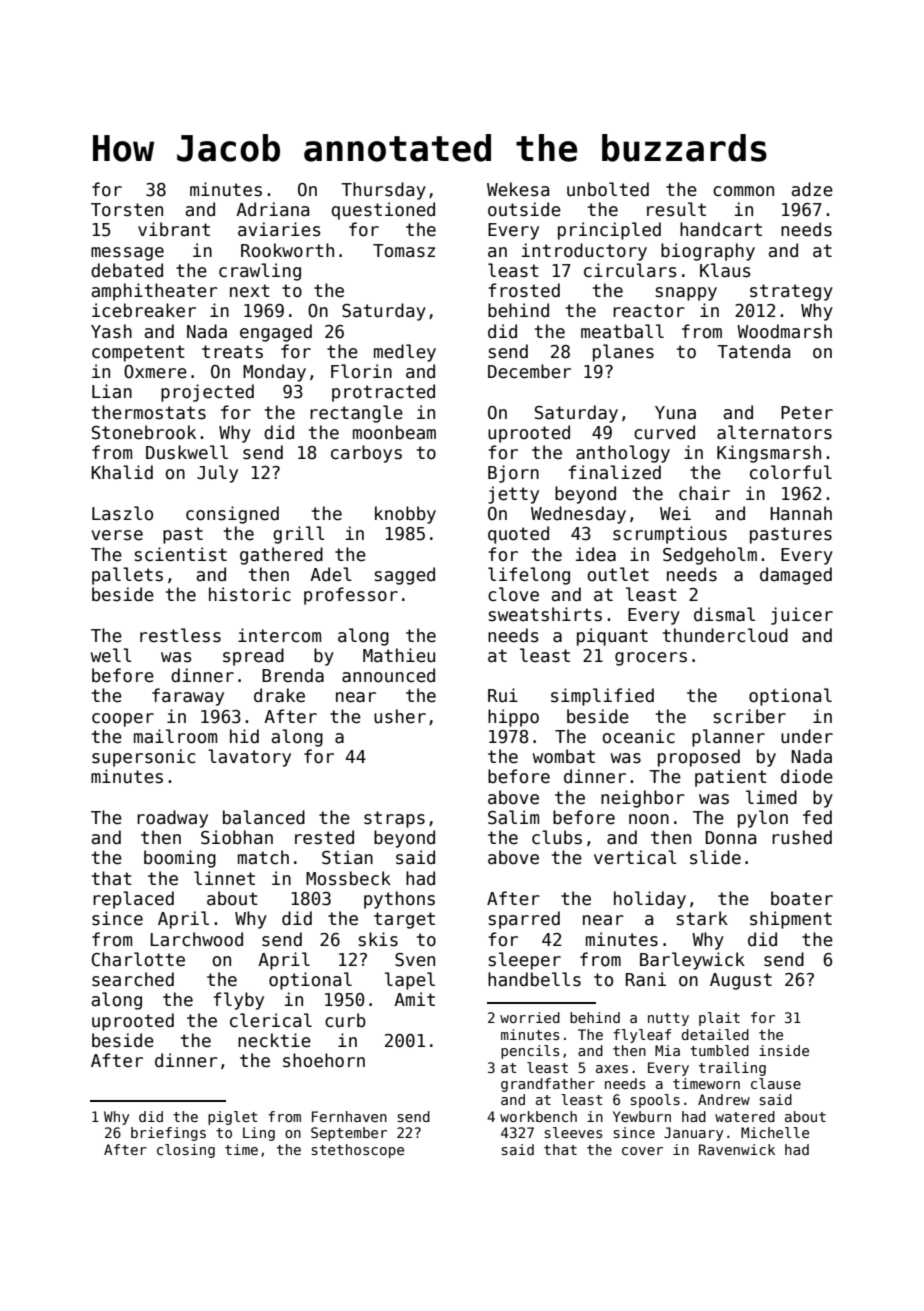 Image resolution: width=924 pixels, height=1311 pixels. I want to click on Torsten, so click(127, 210).
